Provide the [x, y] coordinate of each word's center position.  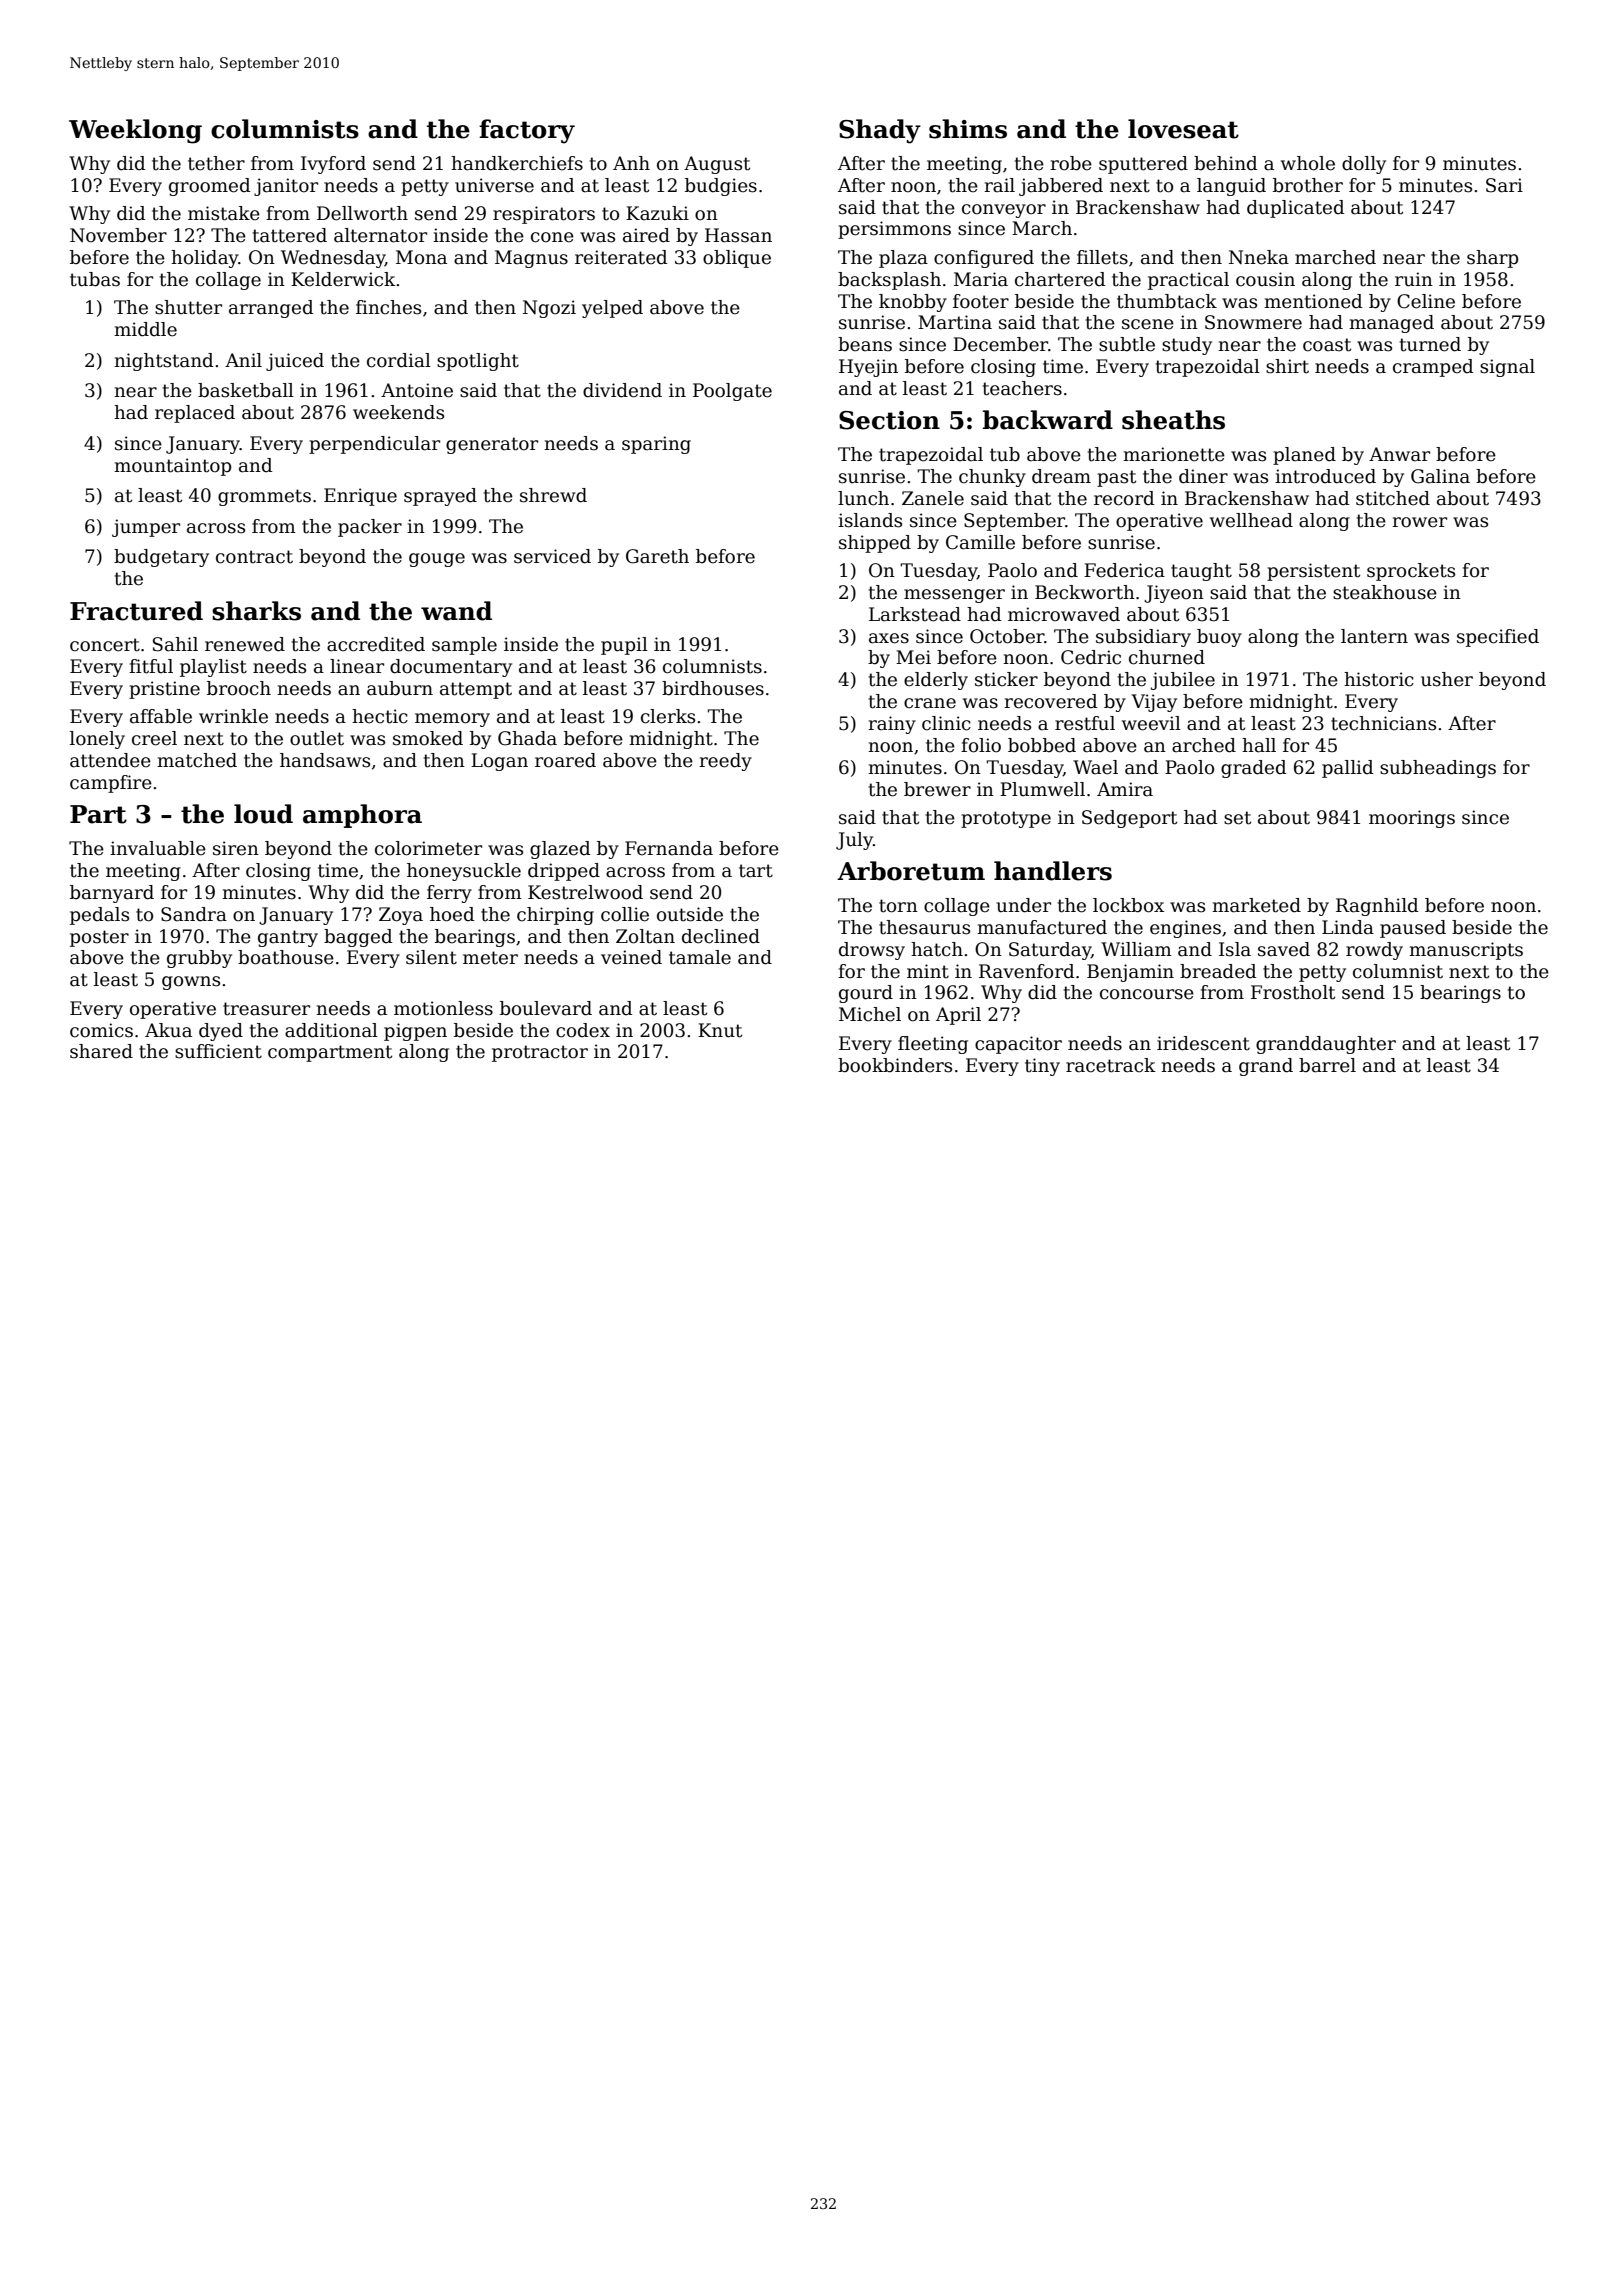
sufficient [218, 1051]
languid [1231, 187]
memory [452, 720]
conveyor [1004, 211]
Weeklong [135, 131]
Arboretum [911, 871]
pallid [1348, 769]
